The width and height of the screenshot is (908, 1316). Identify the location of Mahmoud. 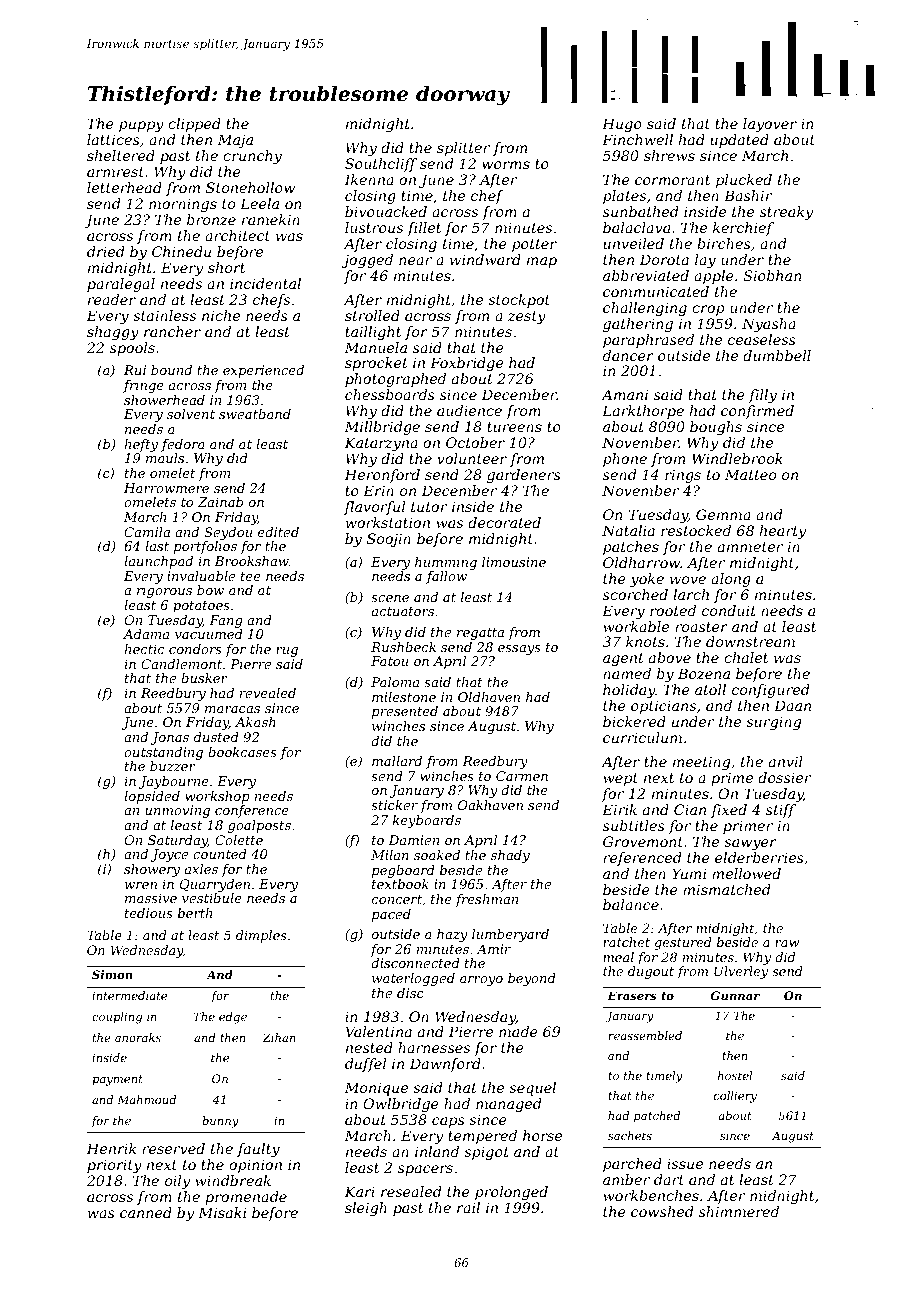
(146, 1099).
